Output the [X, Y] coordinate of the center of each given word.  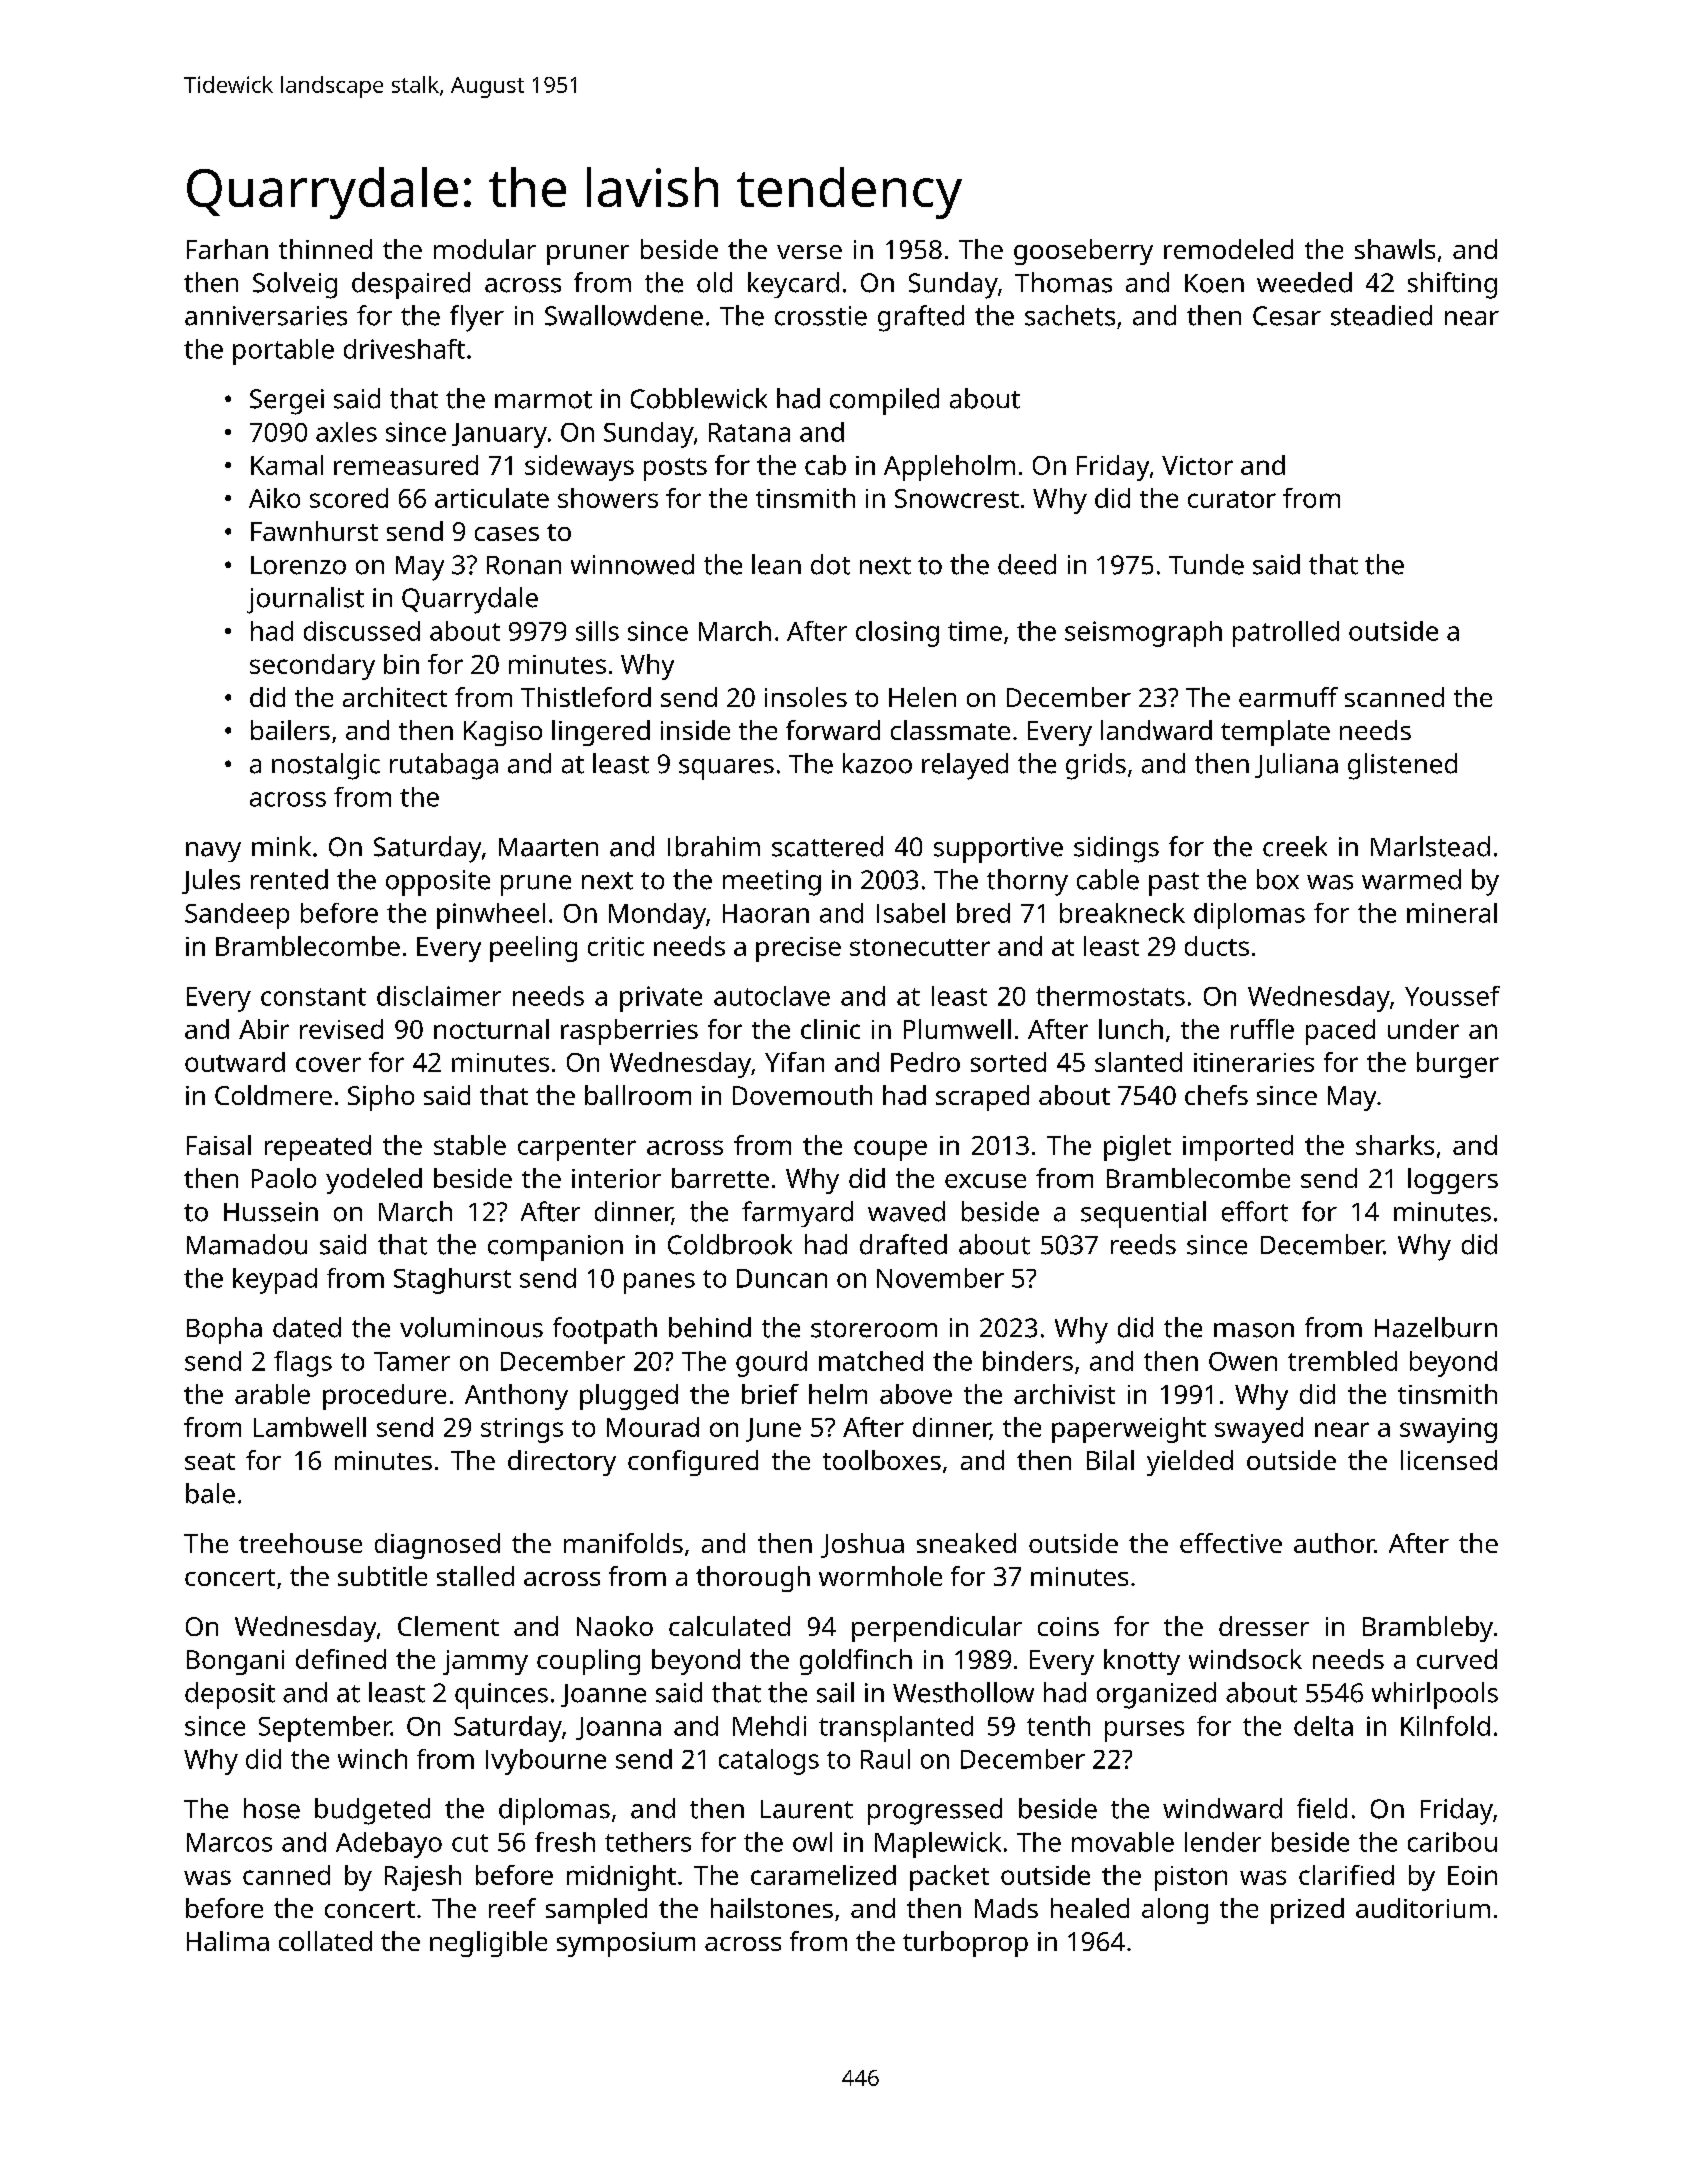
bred [983, 913]
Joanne [603, 1695]
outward [235, 1062]
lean [776, 564]
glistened [1402, 766]
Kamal [287, 465]
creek [1295, 846]
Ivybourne [546, 1762]
